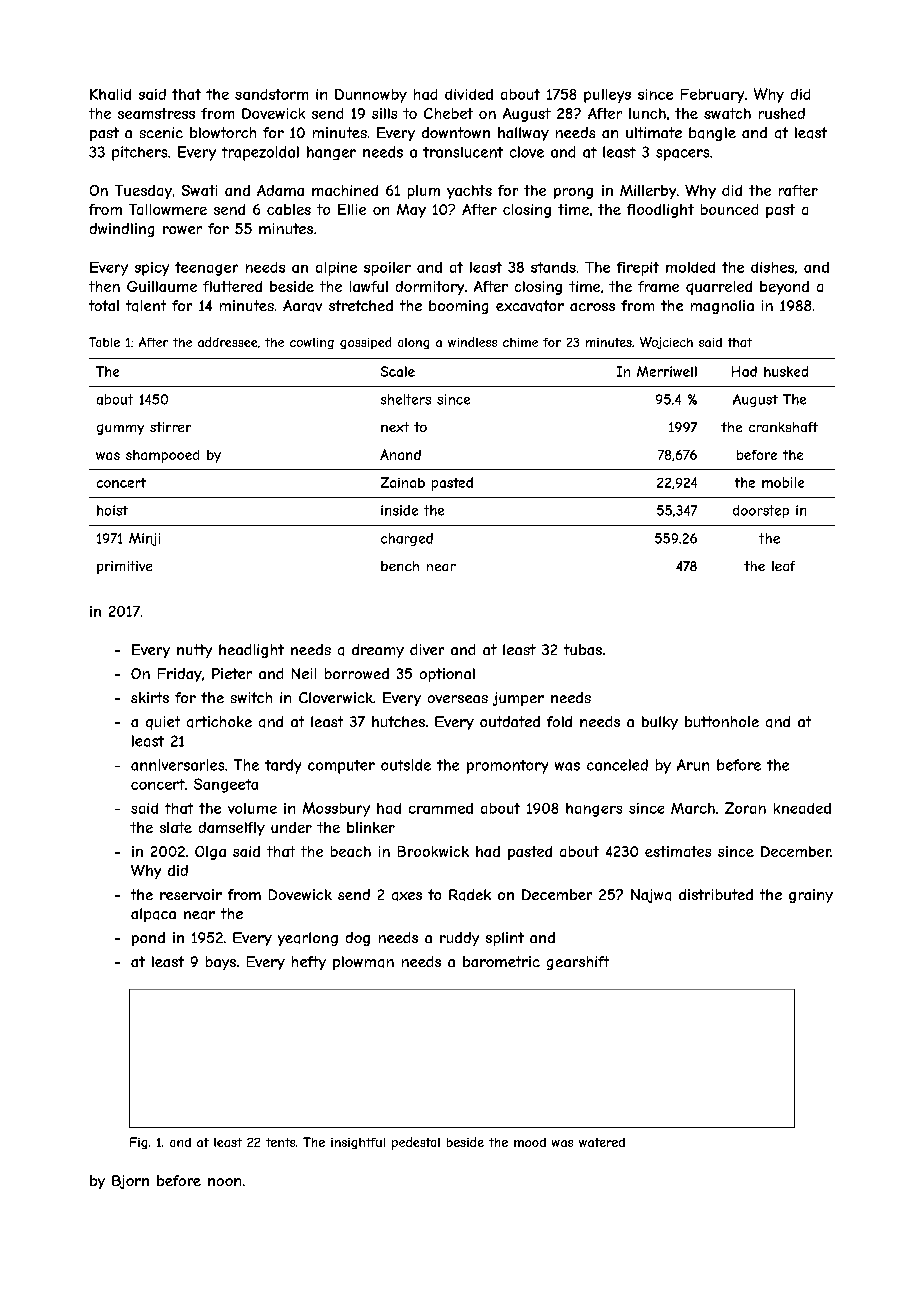 This image has width=924, height=1308. I want to click on trapezoidal, so click(260, 153).
